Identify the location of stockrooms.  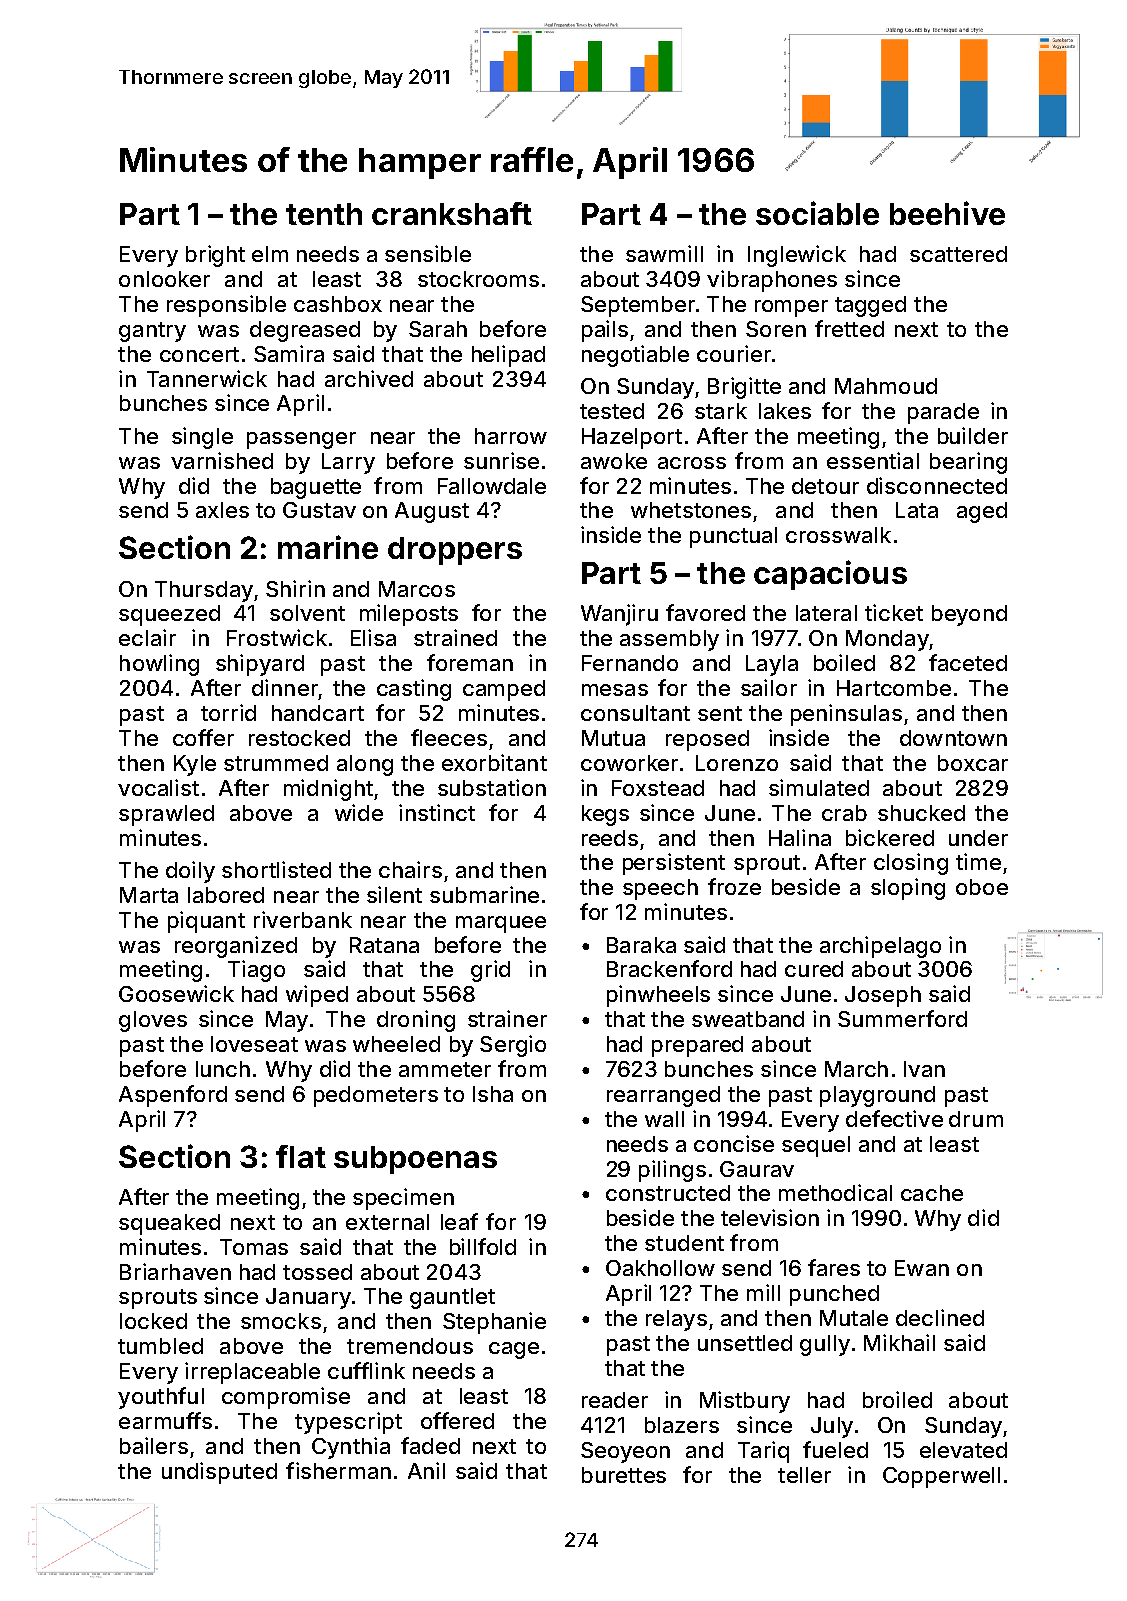
(478, 279).
